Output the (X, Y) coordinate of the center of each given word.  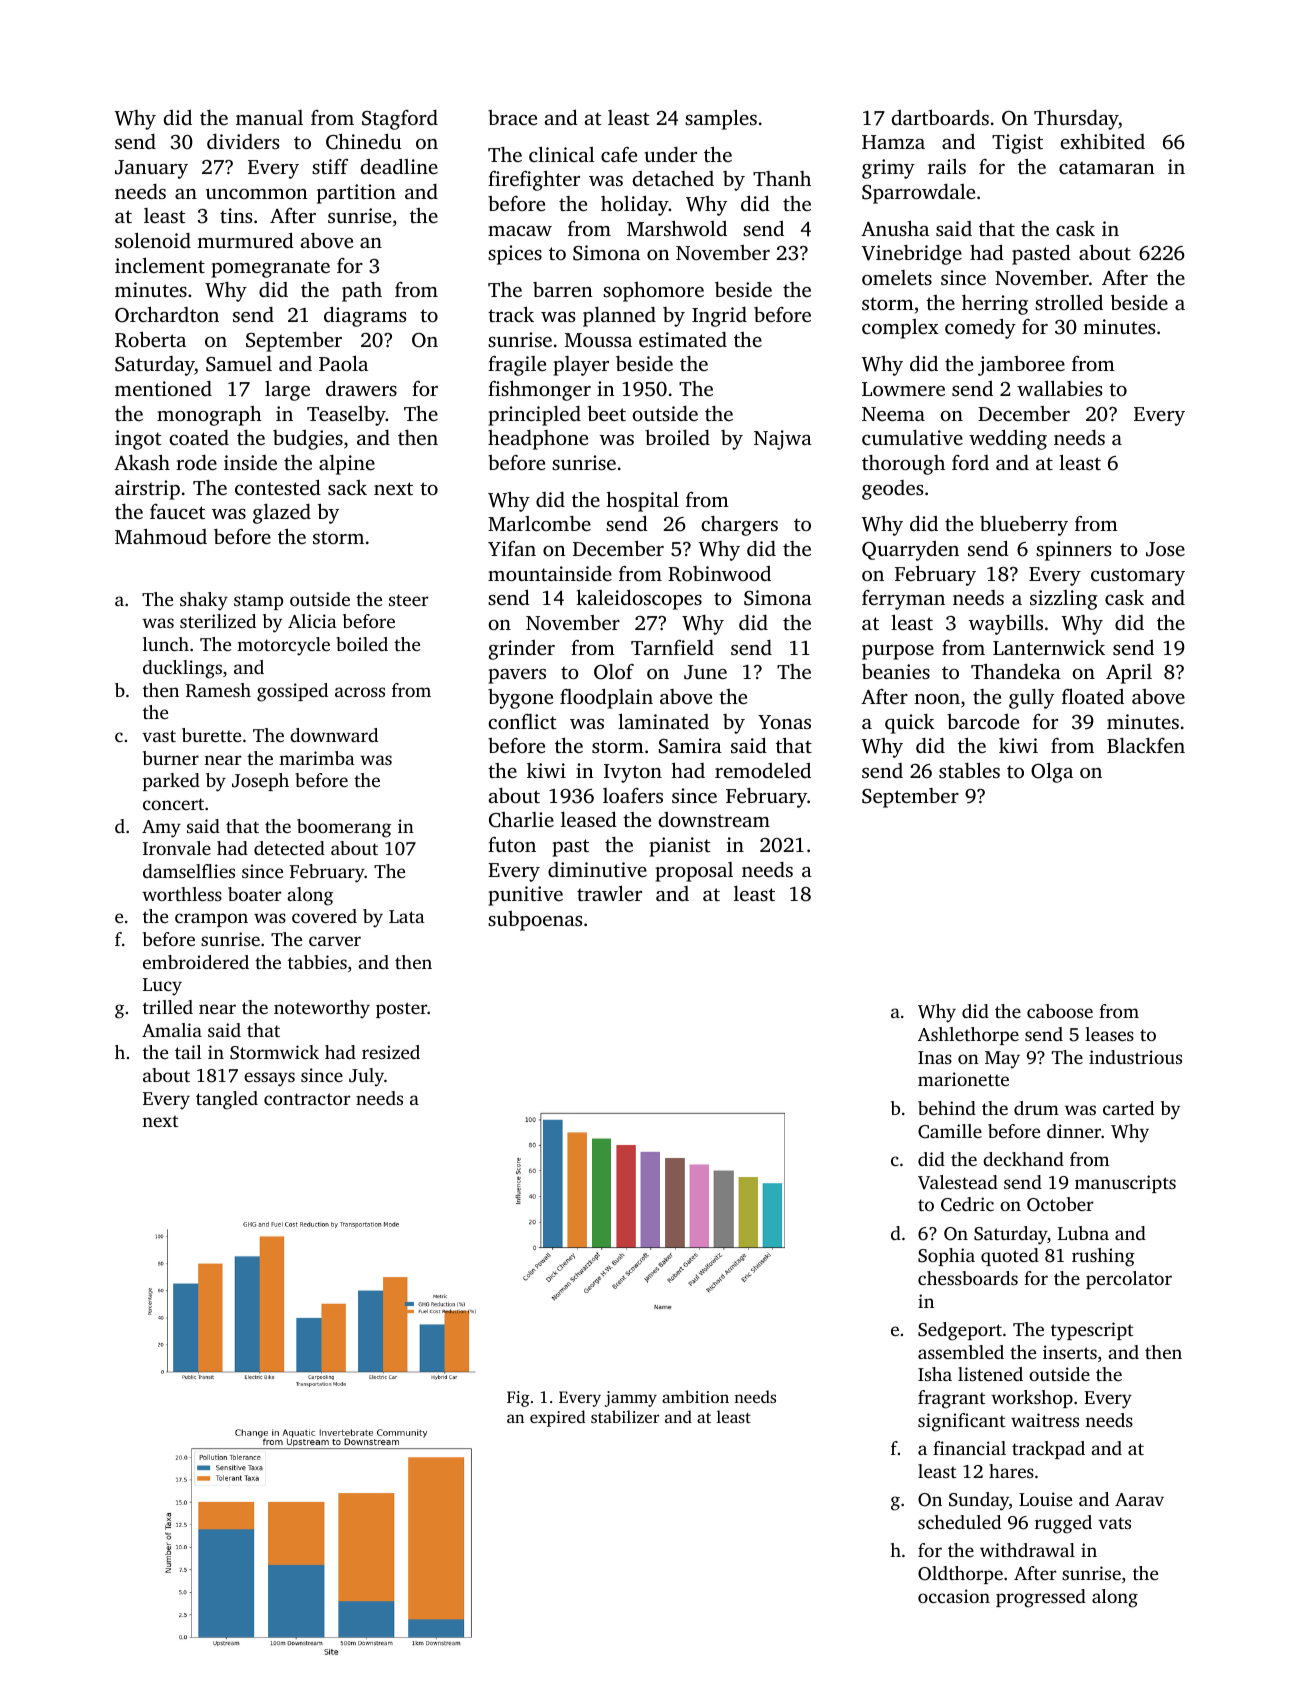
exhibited (1102, 141)
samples (721, 119)
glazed (282, 514)
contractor (307, 1099)
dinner (1074, 1131)
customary (1138, 577)
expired (558, 1418)
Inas (935, 1057)
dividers (243, 141)
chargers (739, 526)
